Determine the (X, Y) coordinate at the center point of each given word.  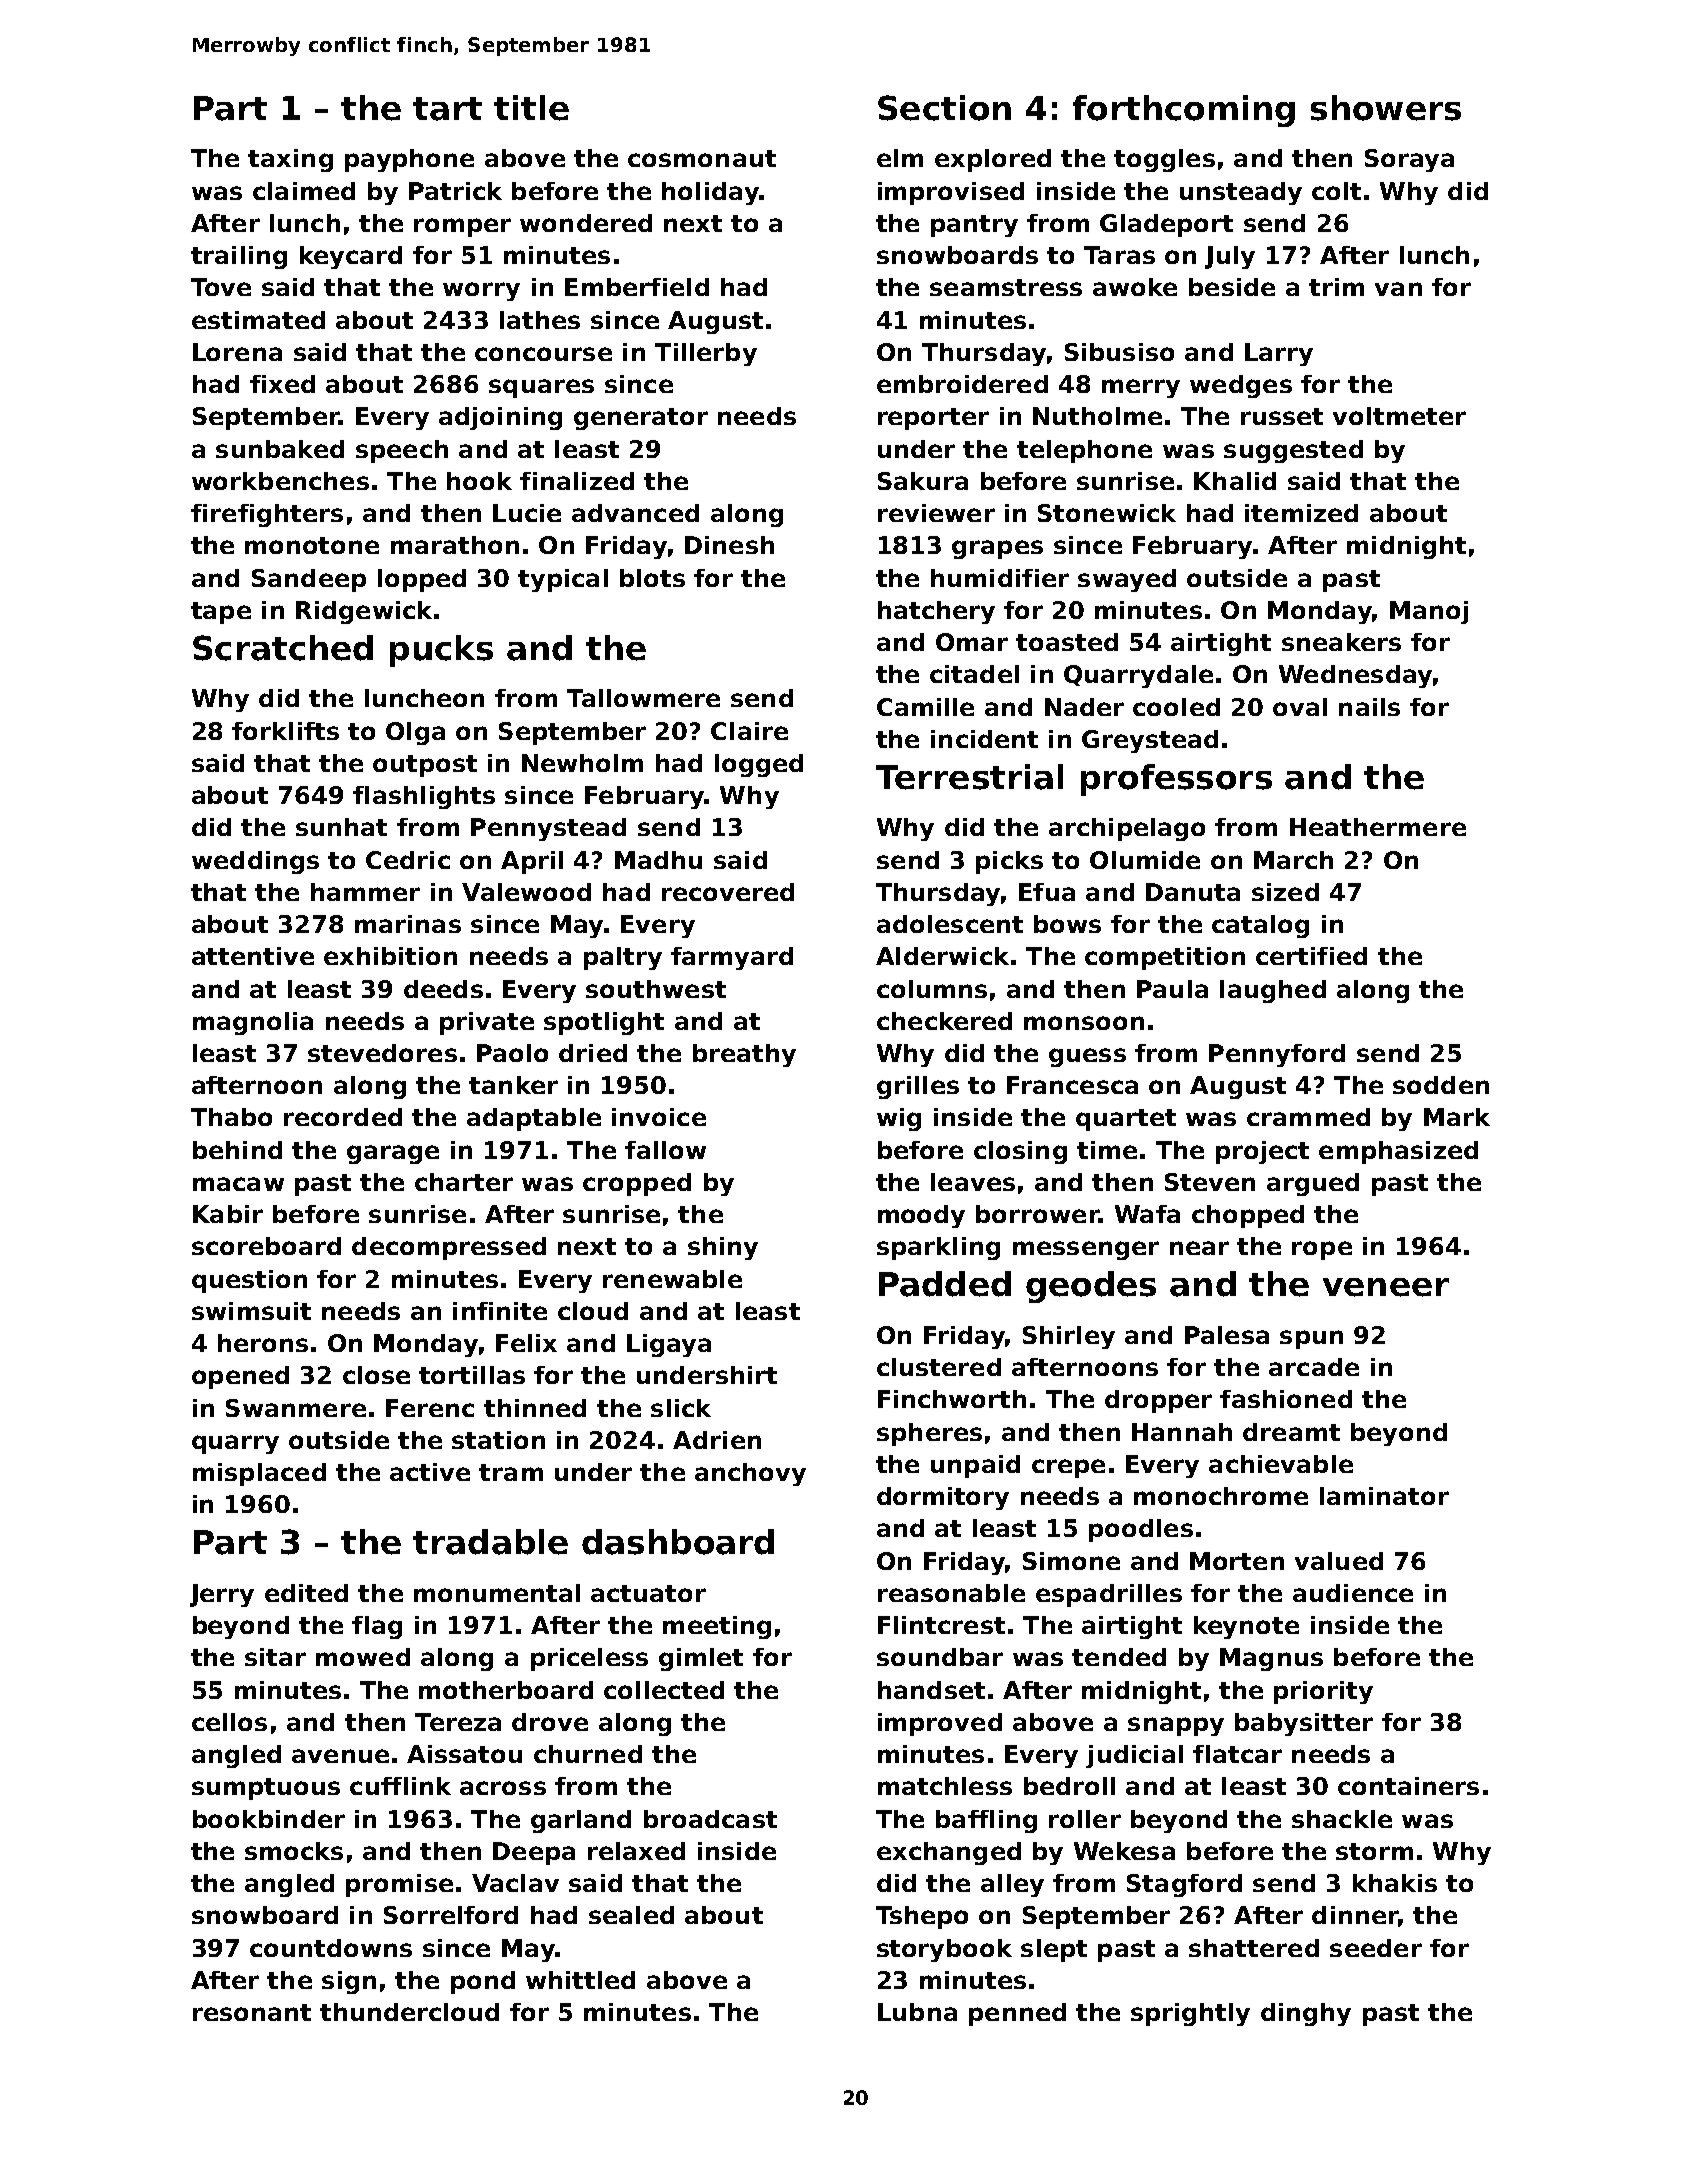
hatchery (936, 612)
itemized (1301, 513)
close (376, 1375)
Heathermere (1378, 827)
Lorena (237, 352)
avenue (340, 1756)
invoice (659, 1117)
